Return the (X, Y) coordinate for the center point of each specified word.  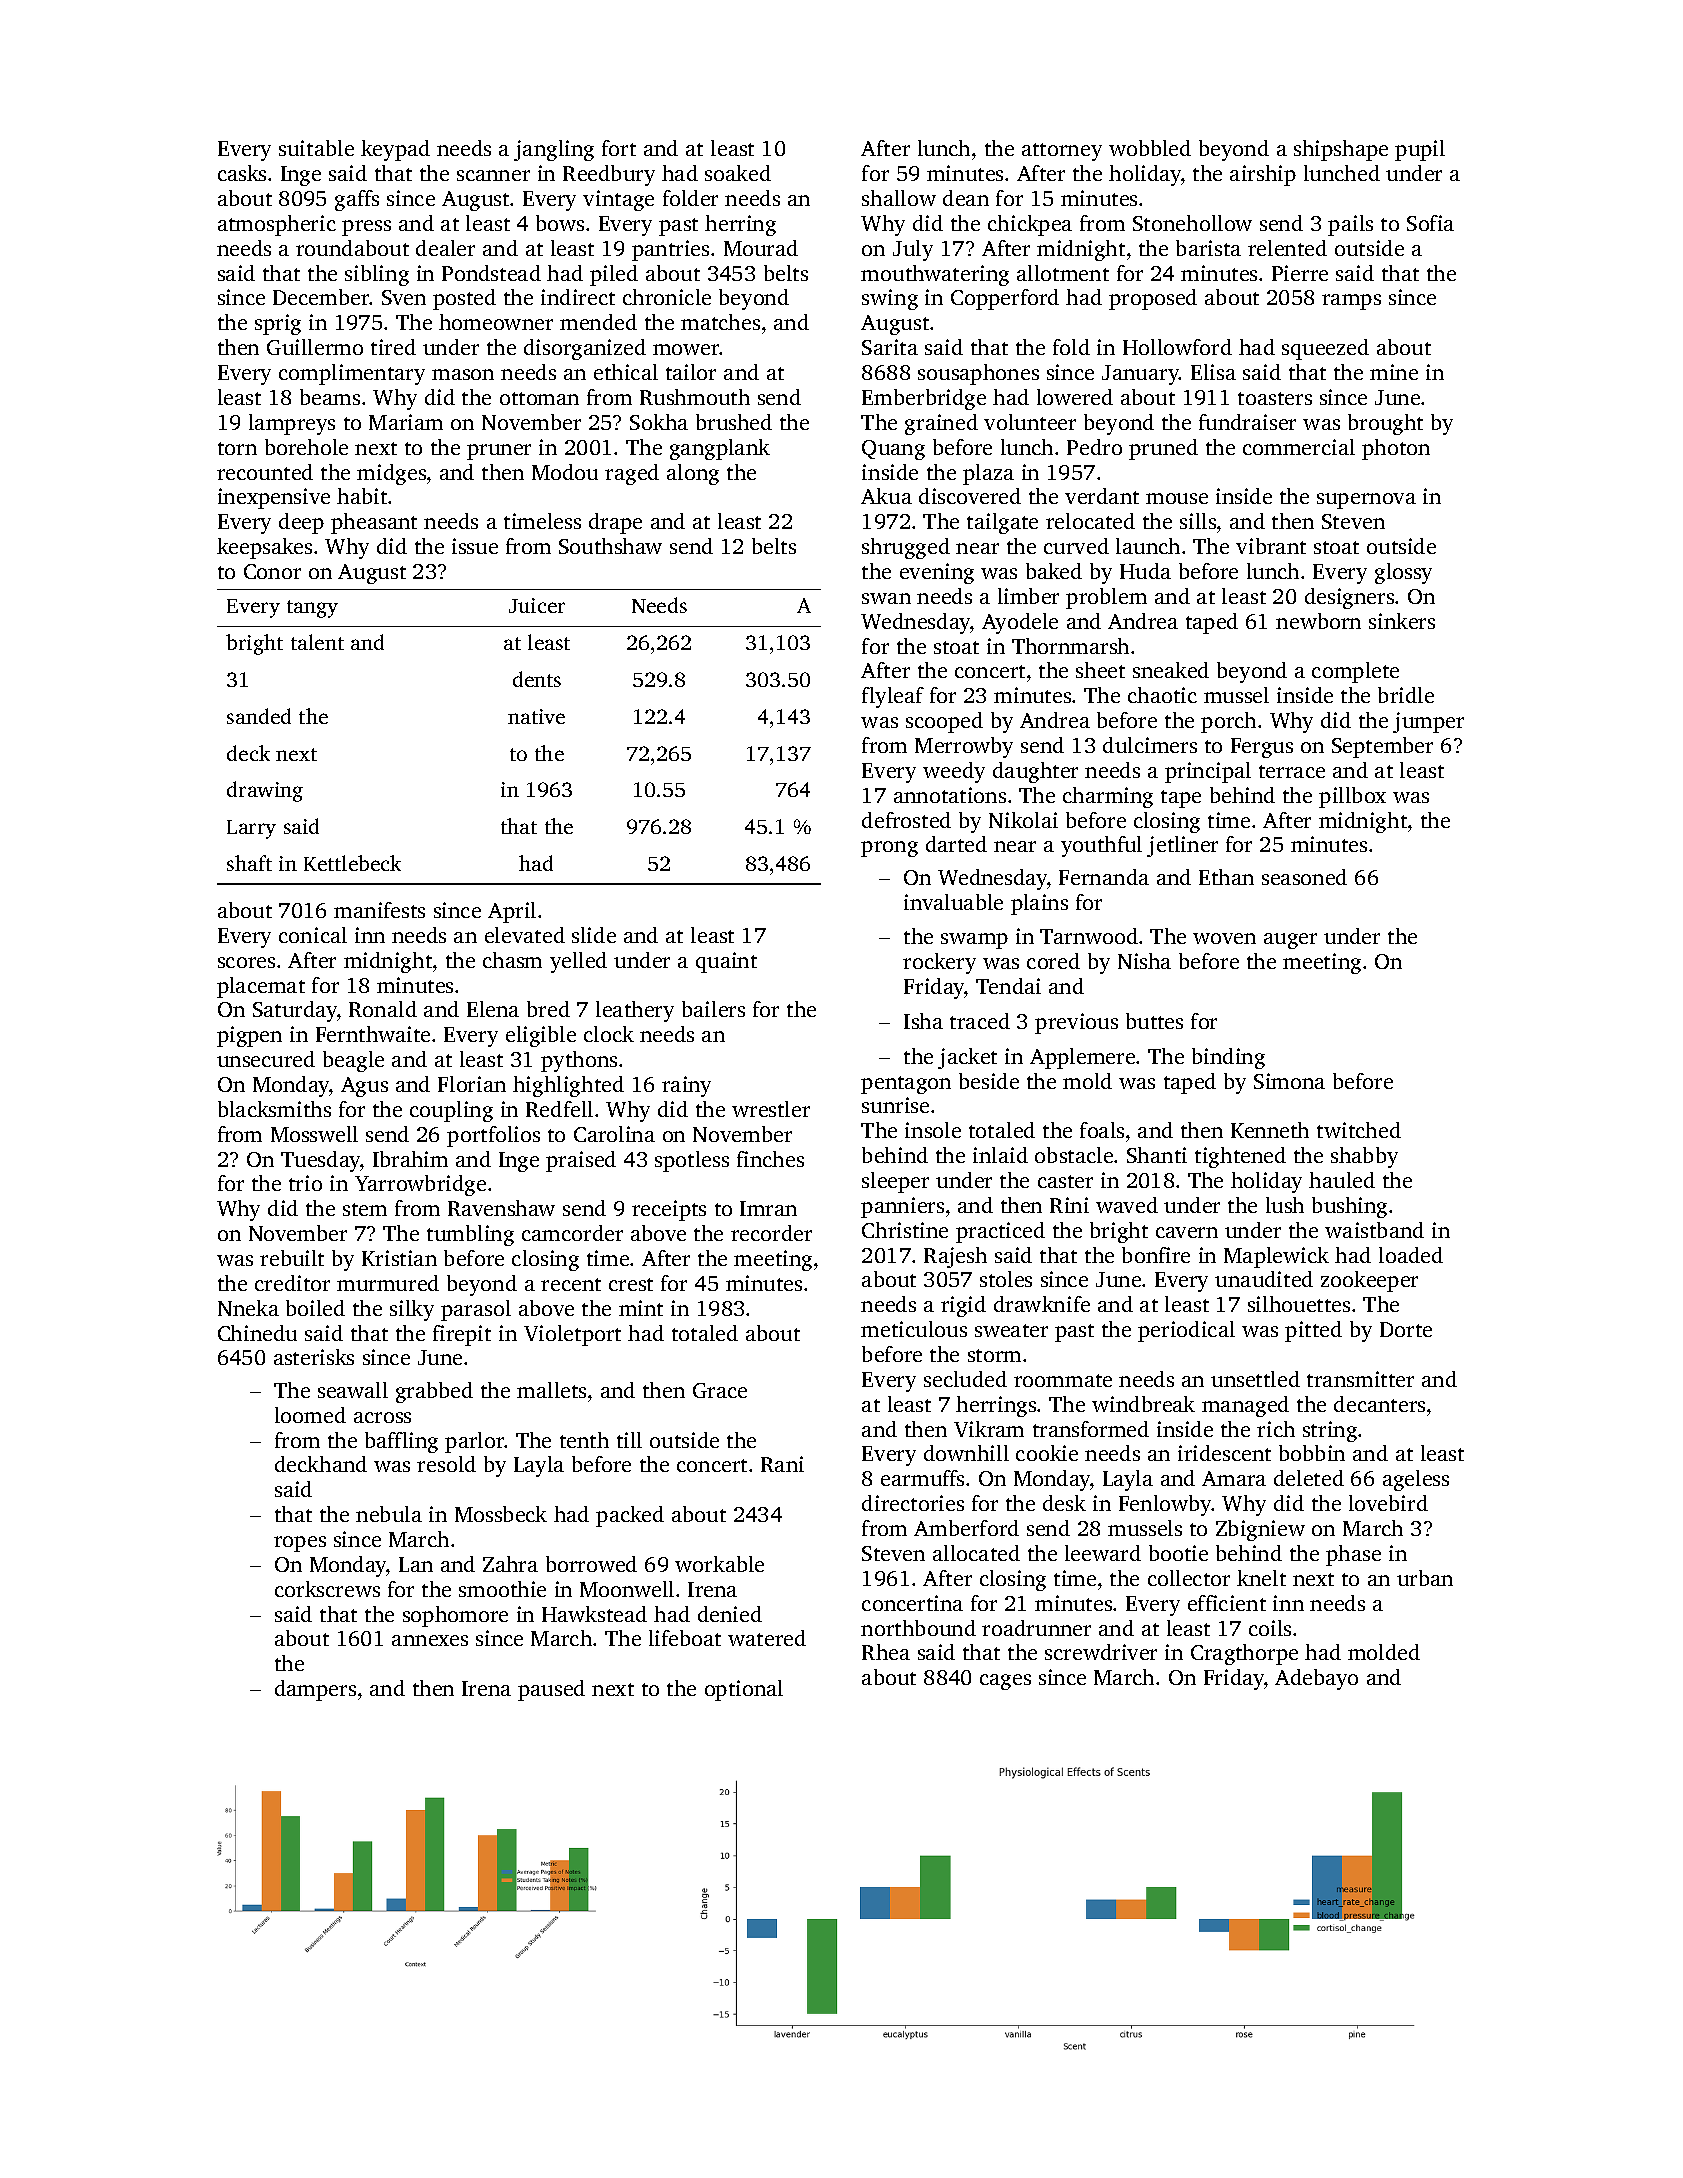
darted (956, 844)
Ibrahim (410, 1159)
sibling (377, 275)
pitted (1313, 1331)
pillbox (1352, 797)
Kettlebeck (352, 863)
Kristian (399, 1258)
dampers (315, 1690)
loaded (1411, 1255)
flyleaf (893, 697)
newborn (1318, 621)
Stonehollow (1192, 223)
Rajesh (955, 1257)
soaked (738, 173)
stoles (1006, 1279)
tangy (312, 609)
